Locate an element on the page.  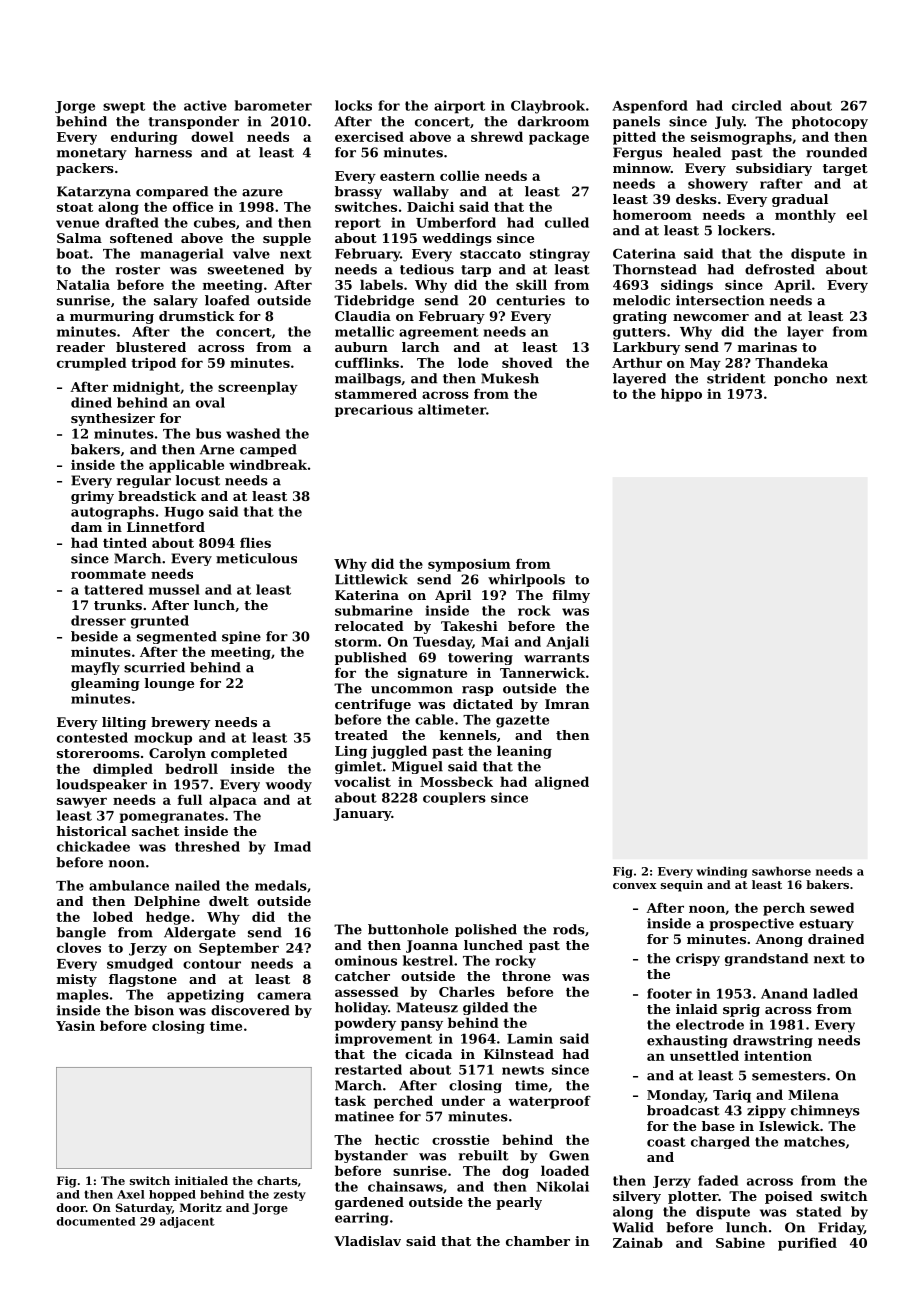
chamber is located at coordinates (538, 1241).
